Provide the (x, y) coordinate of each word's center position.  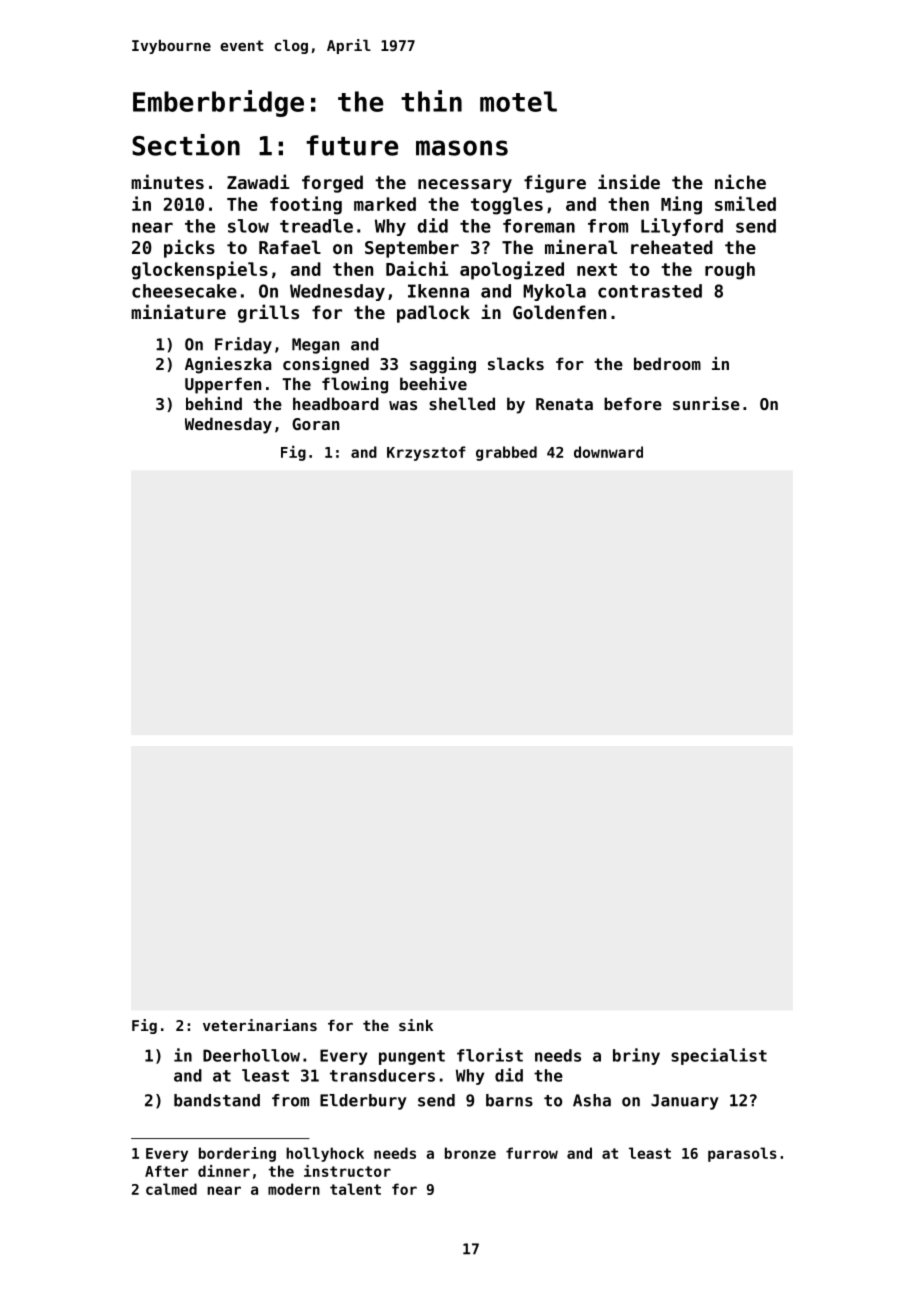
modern (294, 1189)
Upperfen (223, 385)
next (597, 269)
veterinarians (260, 1025)
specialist (719, 1056)
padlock (433, 314)
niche (740, 181)
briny (636, 1056)
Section (186, 145)
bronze (470, 1153)
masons (462, 148)
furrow (532, 1153)
